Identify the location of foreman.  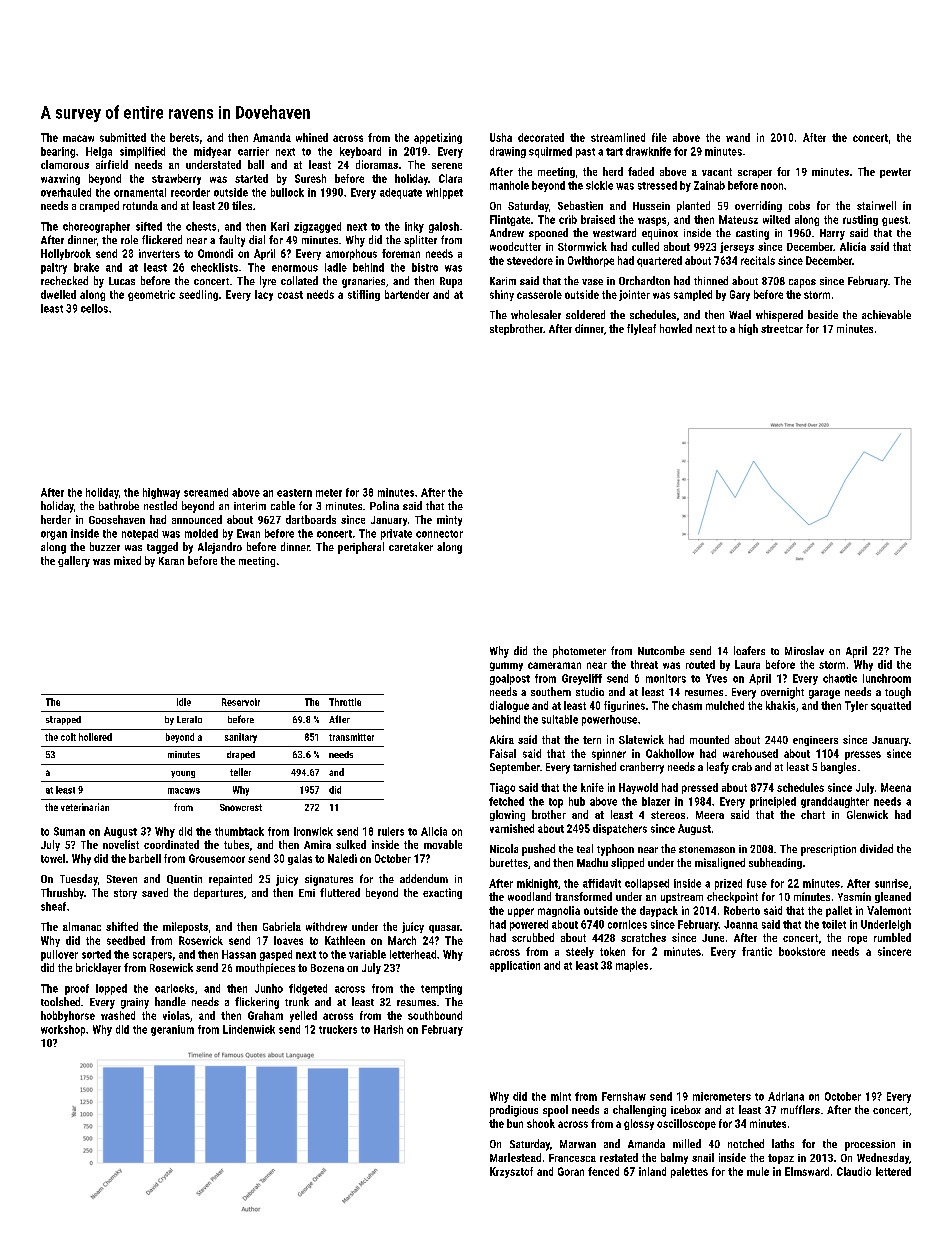
(401, 253).
